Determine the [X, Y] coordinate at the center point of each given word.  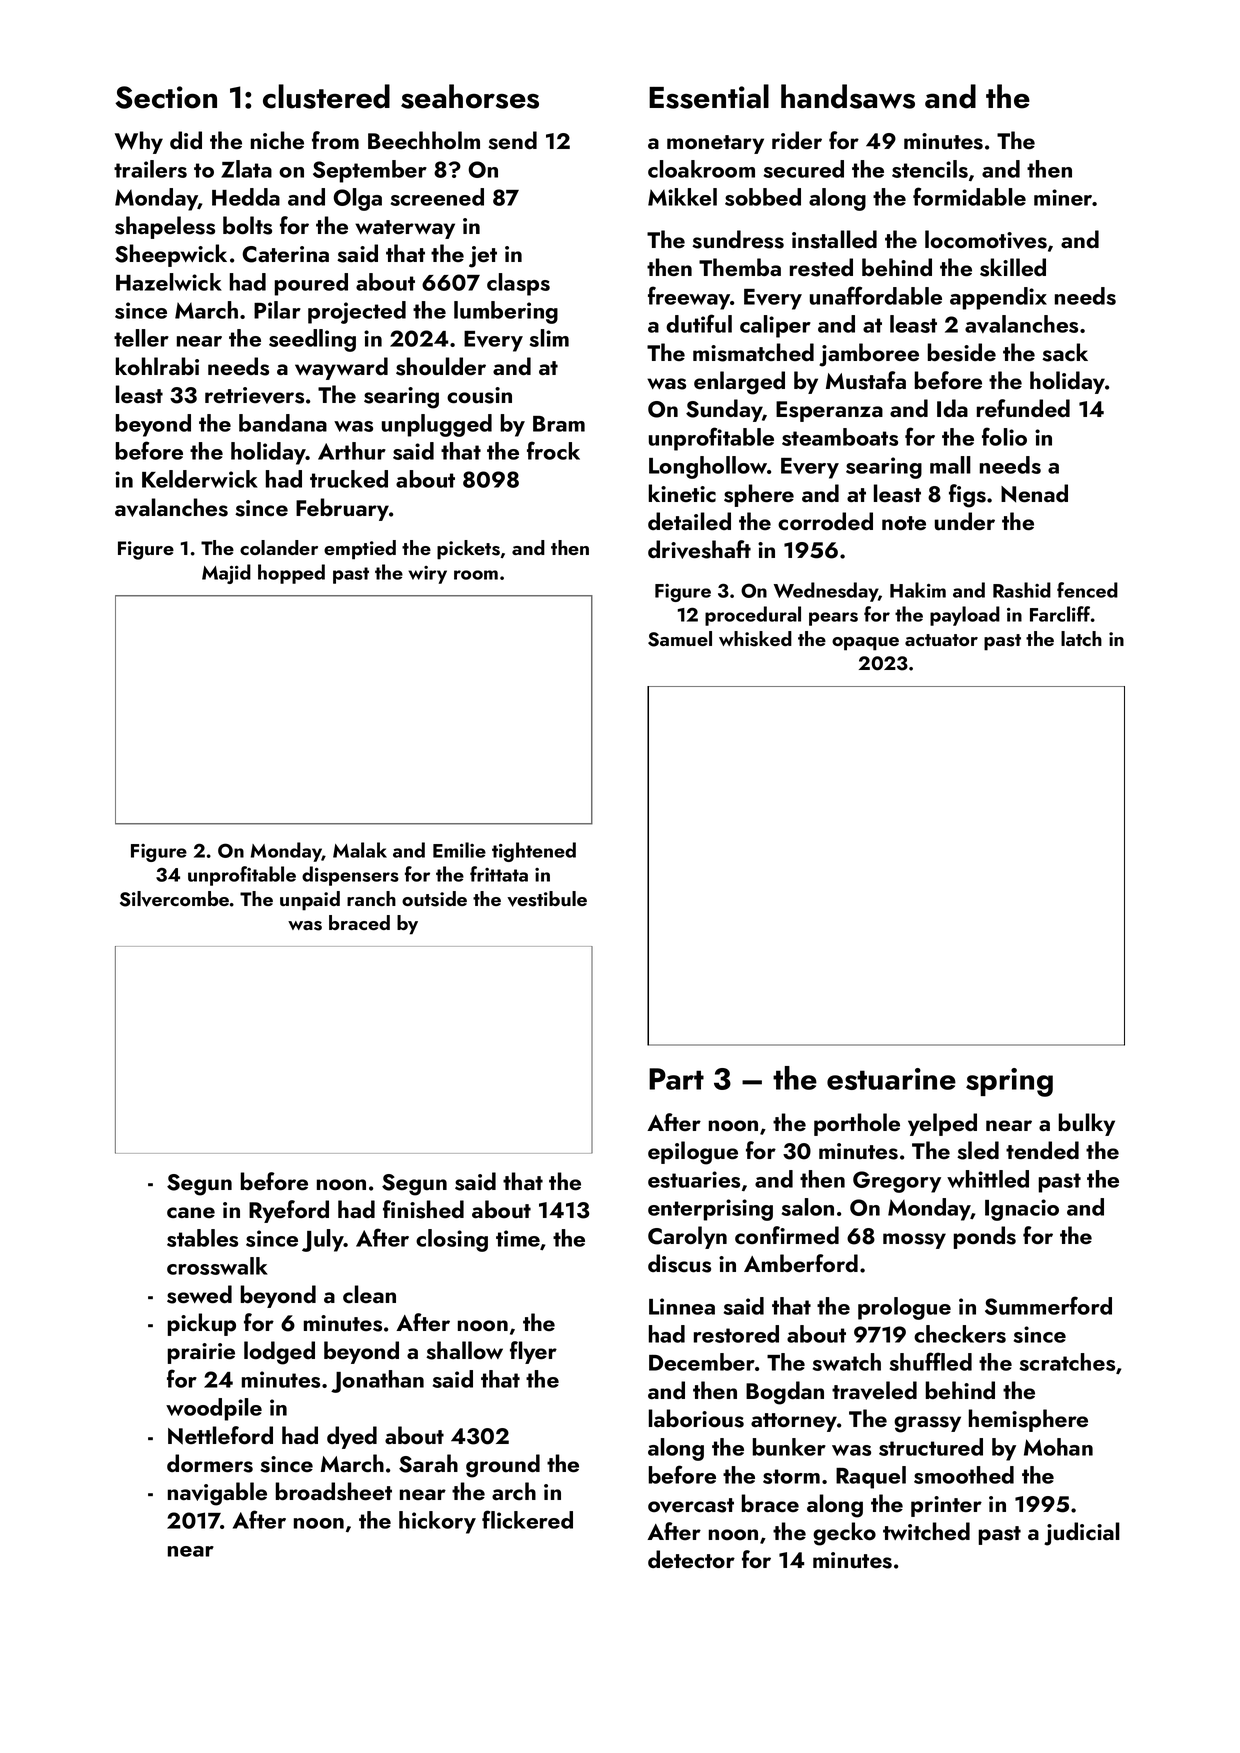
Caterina [285, 254]
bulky [1086, 1124]
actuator [941, 640]
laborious [696, 1418]
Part [676, 1079]
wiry [427, 575]
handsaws [848, 96]
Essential [709, 96]
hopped [291, 574]
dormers [210, 1463]
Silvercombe [174, 899]
